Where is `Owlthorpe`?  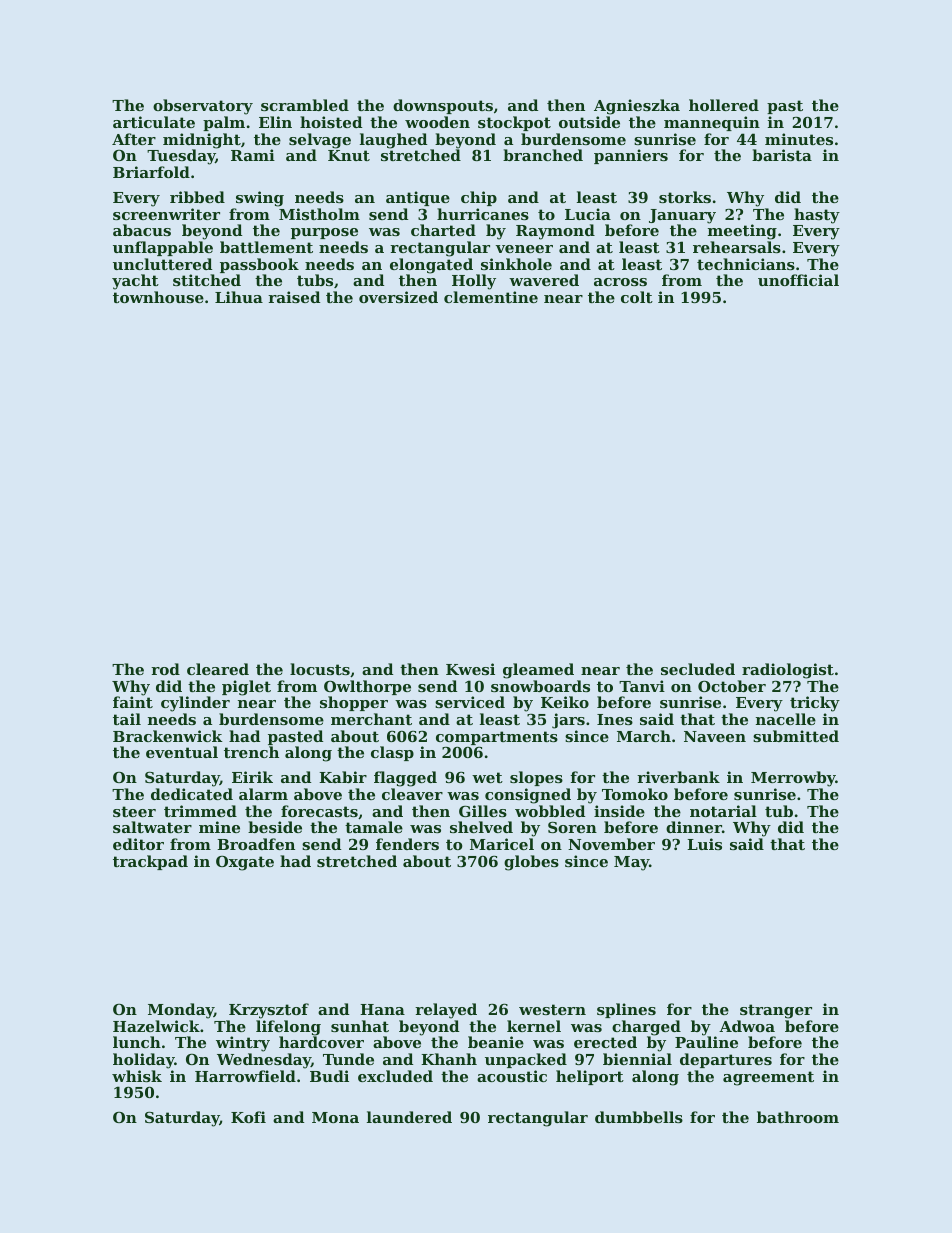
Owlthorpe is located at coordinates (367, 687).
